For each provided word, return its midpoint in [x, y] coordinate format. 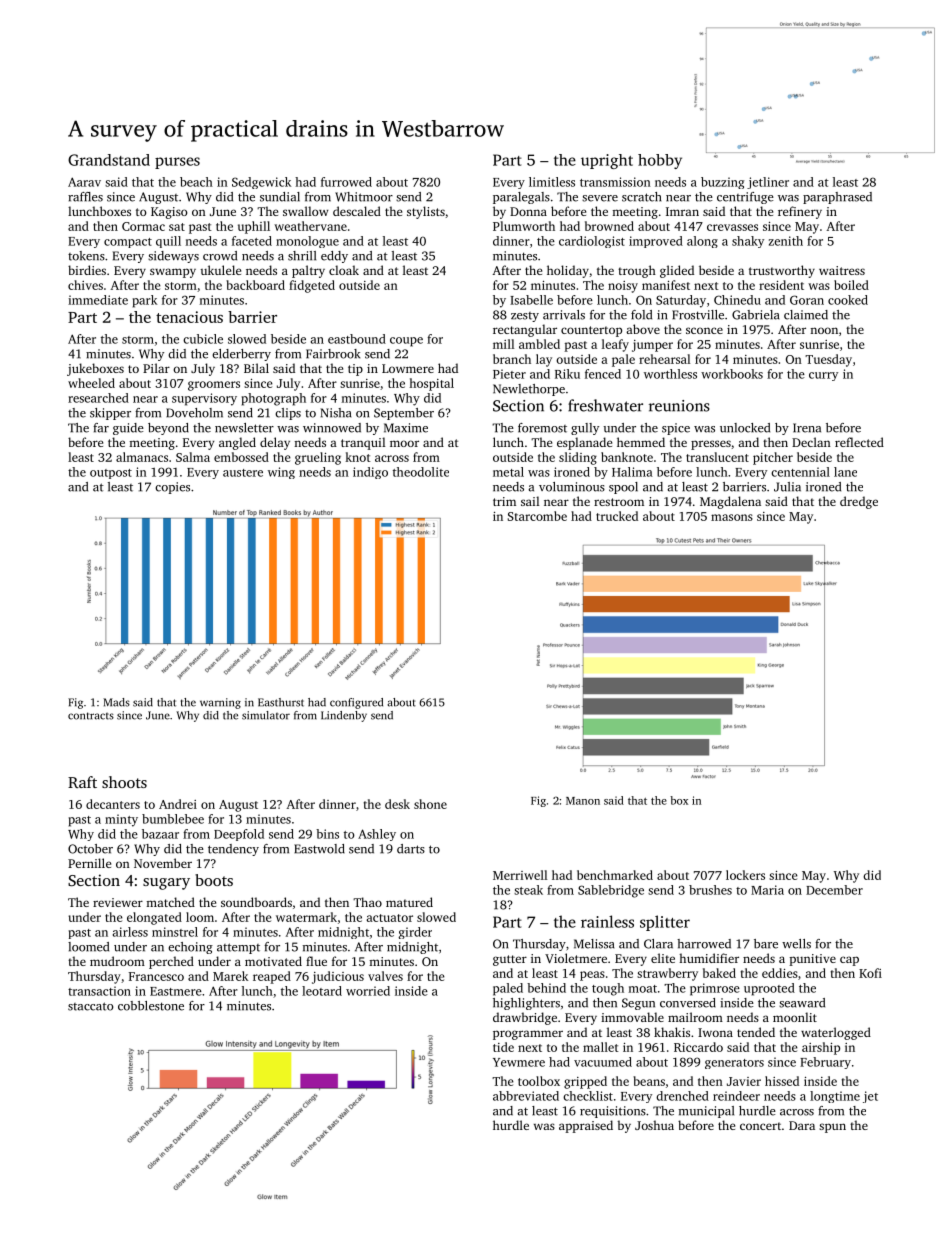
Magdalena [730, 502]
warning [220, 703]
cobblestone [151, 1006]
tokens [86, 256]
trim [504, 501]
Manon [583, 801]
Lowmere [408, 368]
